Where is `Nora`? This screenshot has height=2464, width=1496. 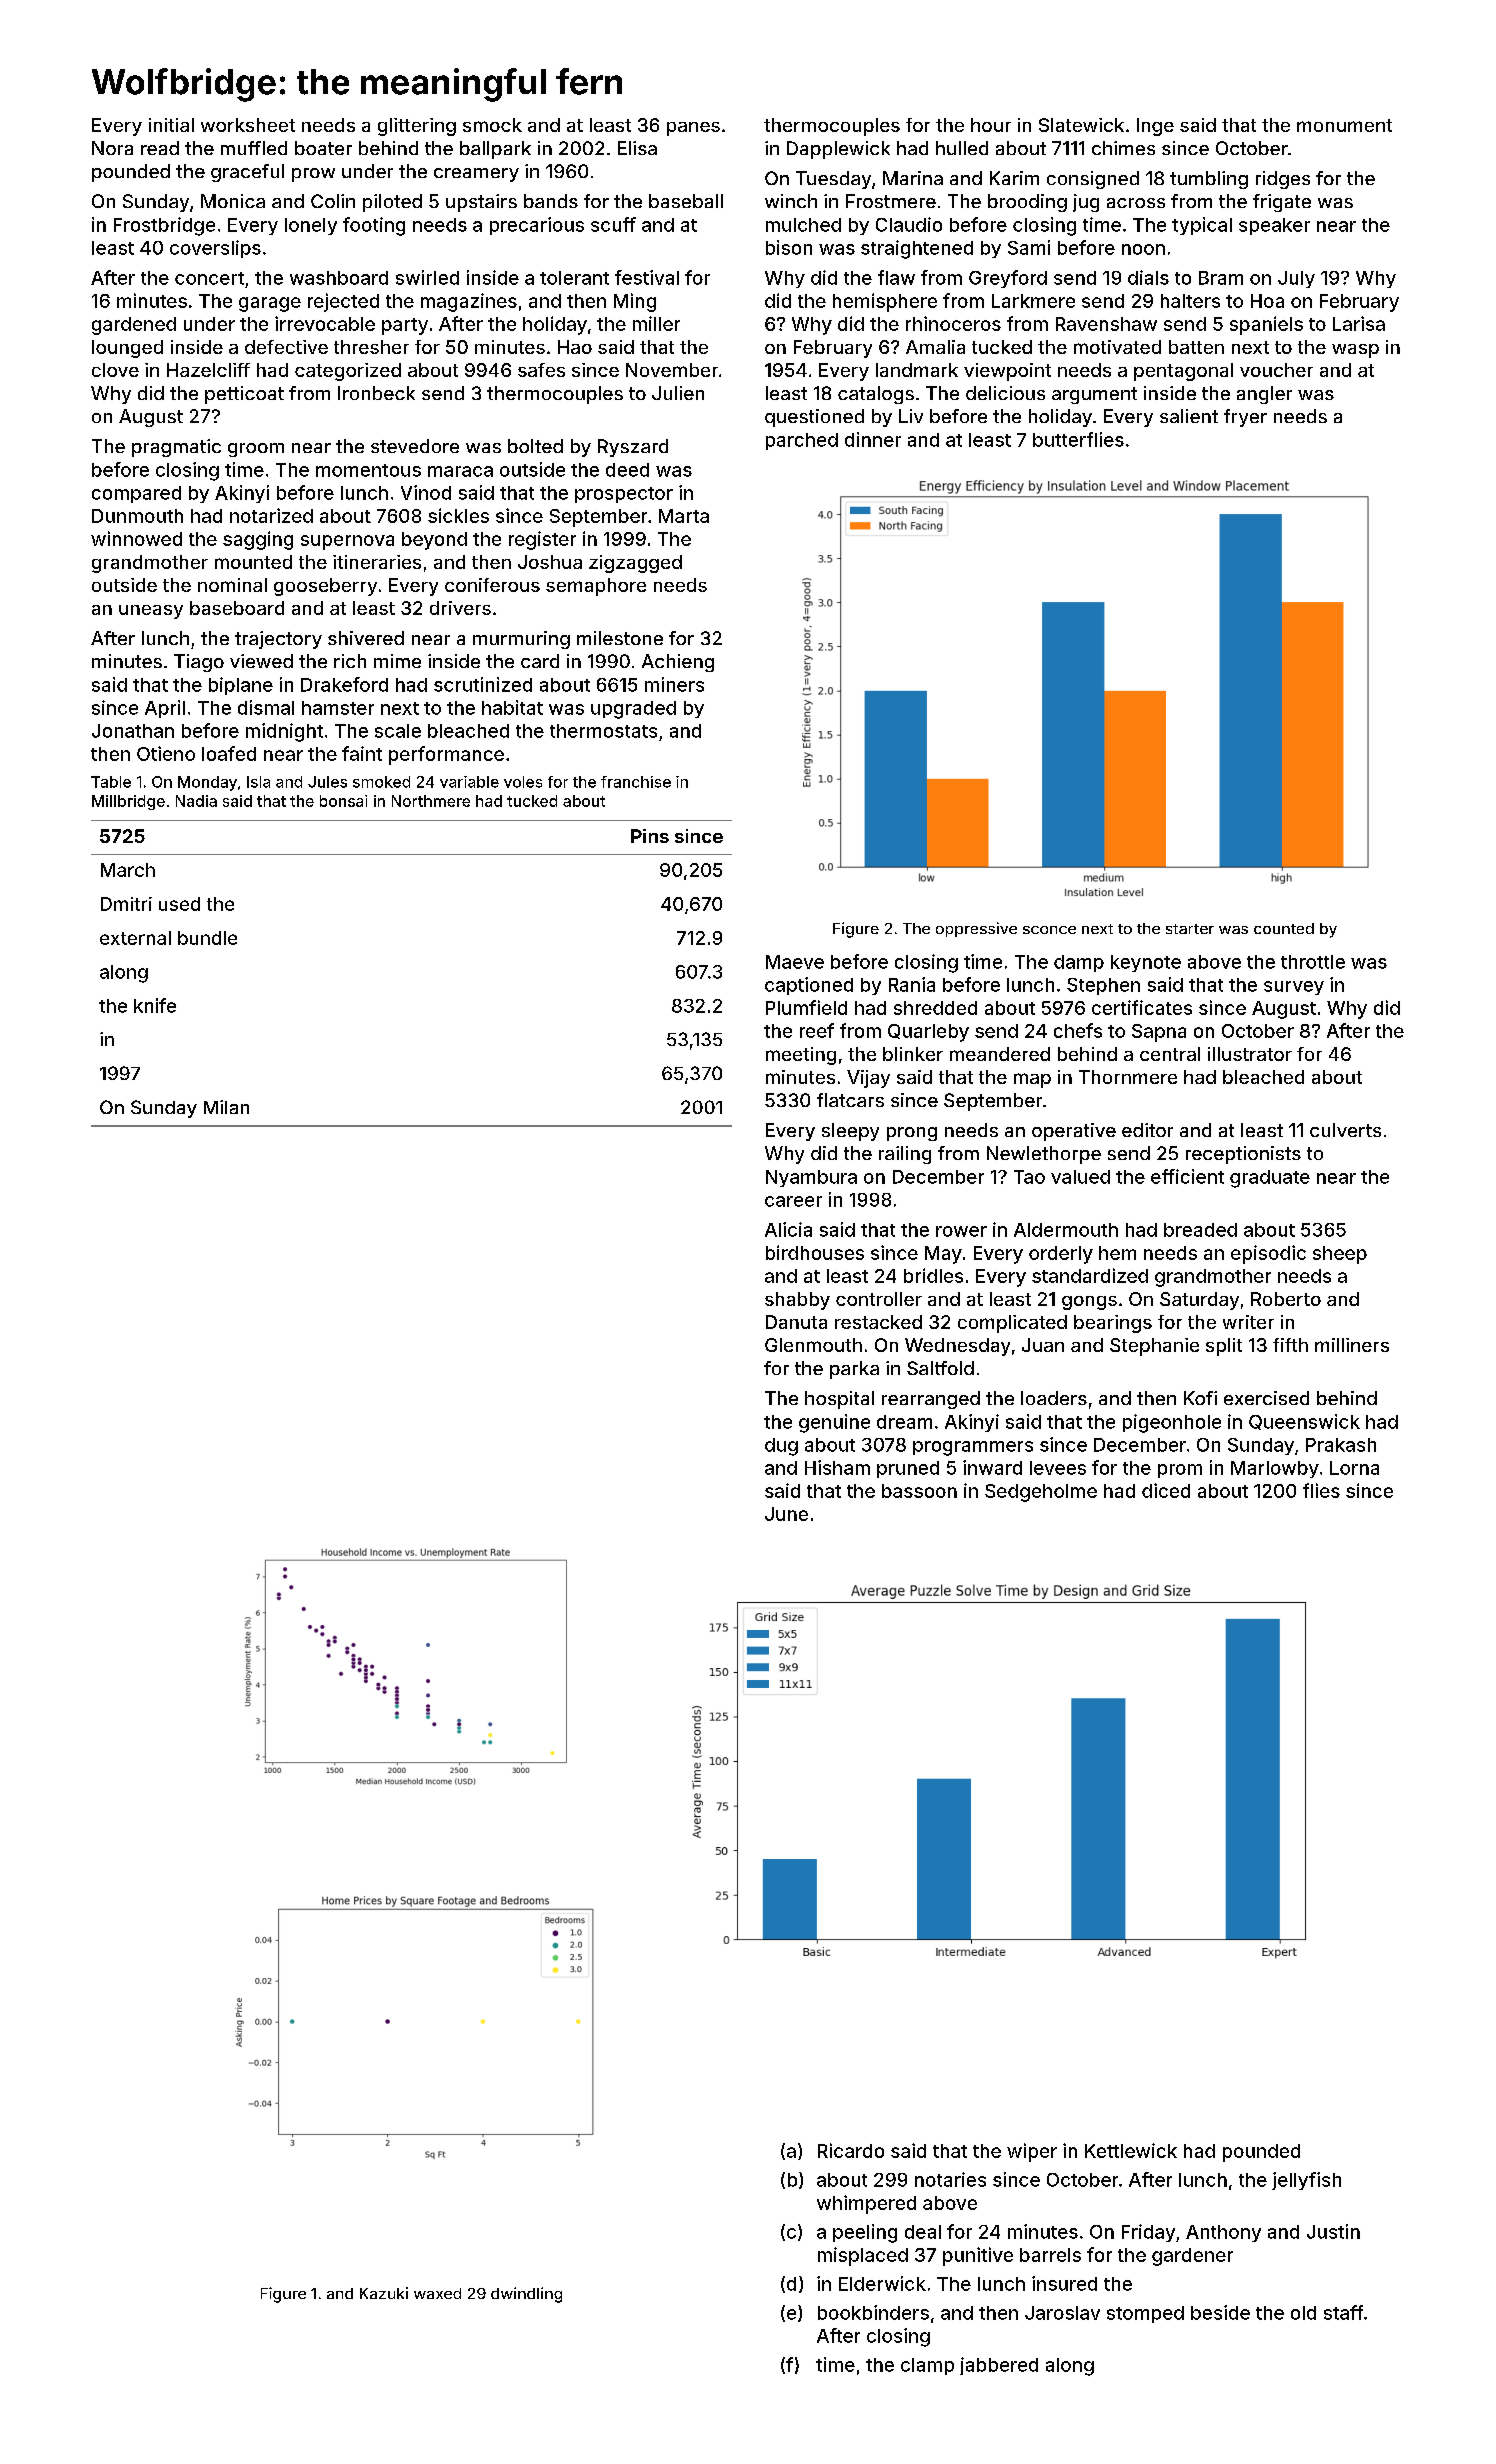 Nora is located at coordinates (112, 148).
